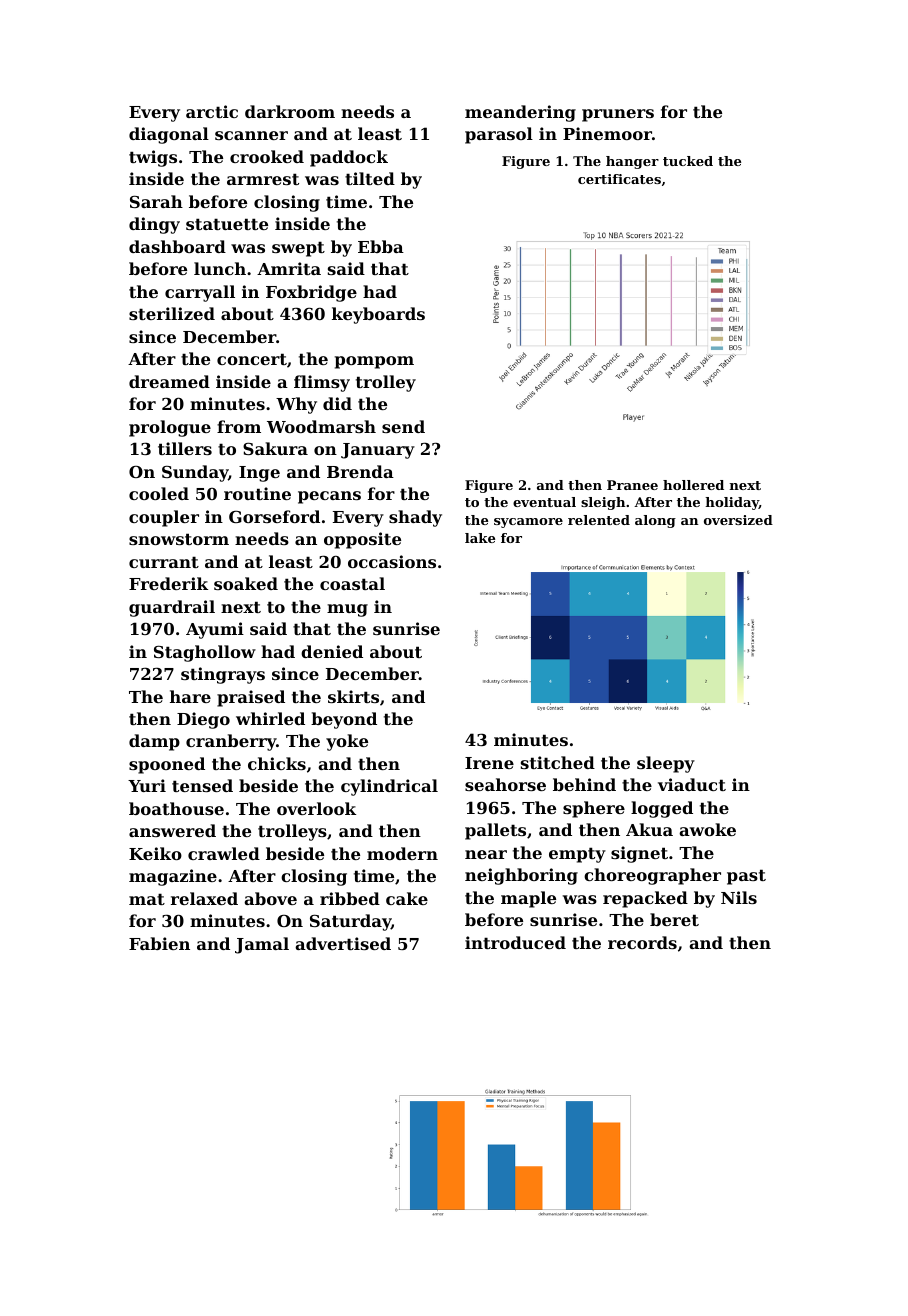  Describe the element at coordinates (389, 787) in the screenshot. I see `cylindrical` at that location.
